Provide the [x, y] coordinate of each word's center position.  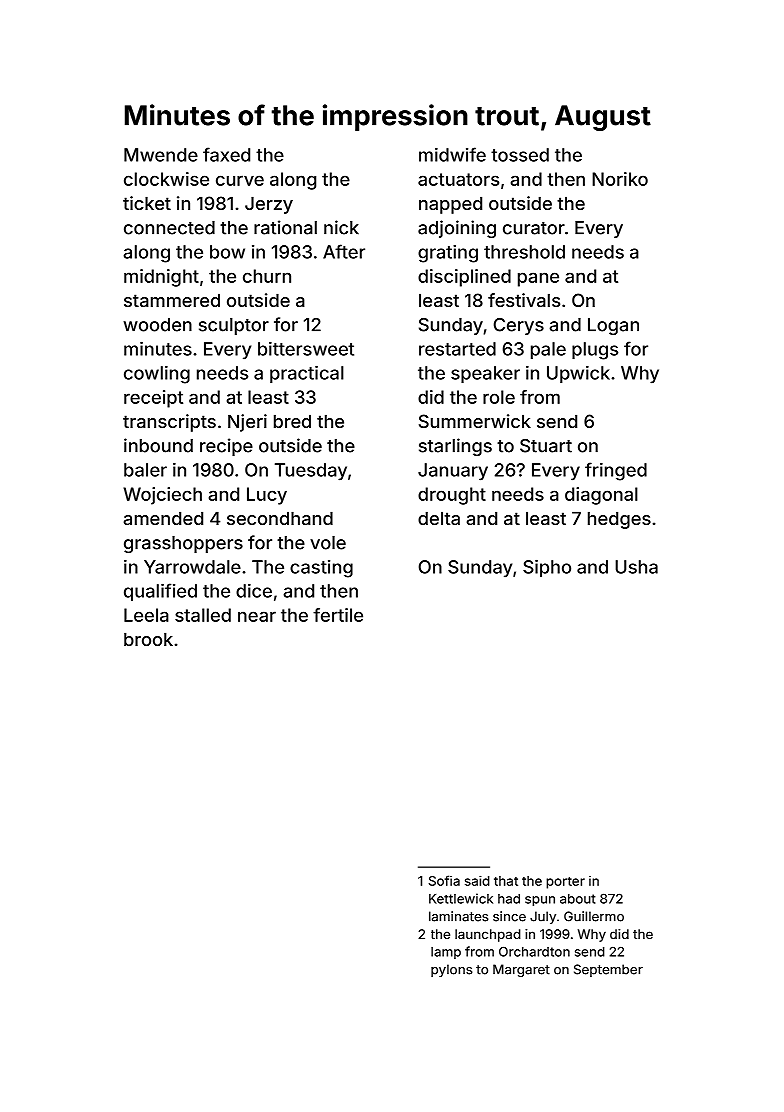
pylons [452, 970]
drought [452, 496]
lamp [446, 953]
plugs [595, 351]
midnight [161, 278]
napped [450, 205]
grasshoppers [183, 544]
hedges [619, 520]
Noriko [620, 179]
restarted [457, 349]
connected [169, 228]
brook [148, 639]
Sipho [547, 568]
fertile [338, 615]
